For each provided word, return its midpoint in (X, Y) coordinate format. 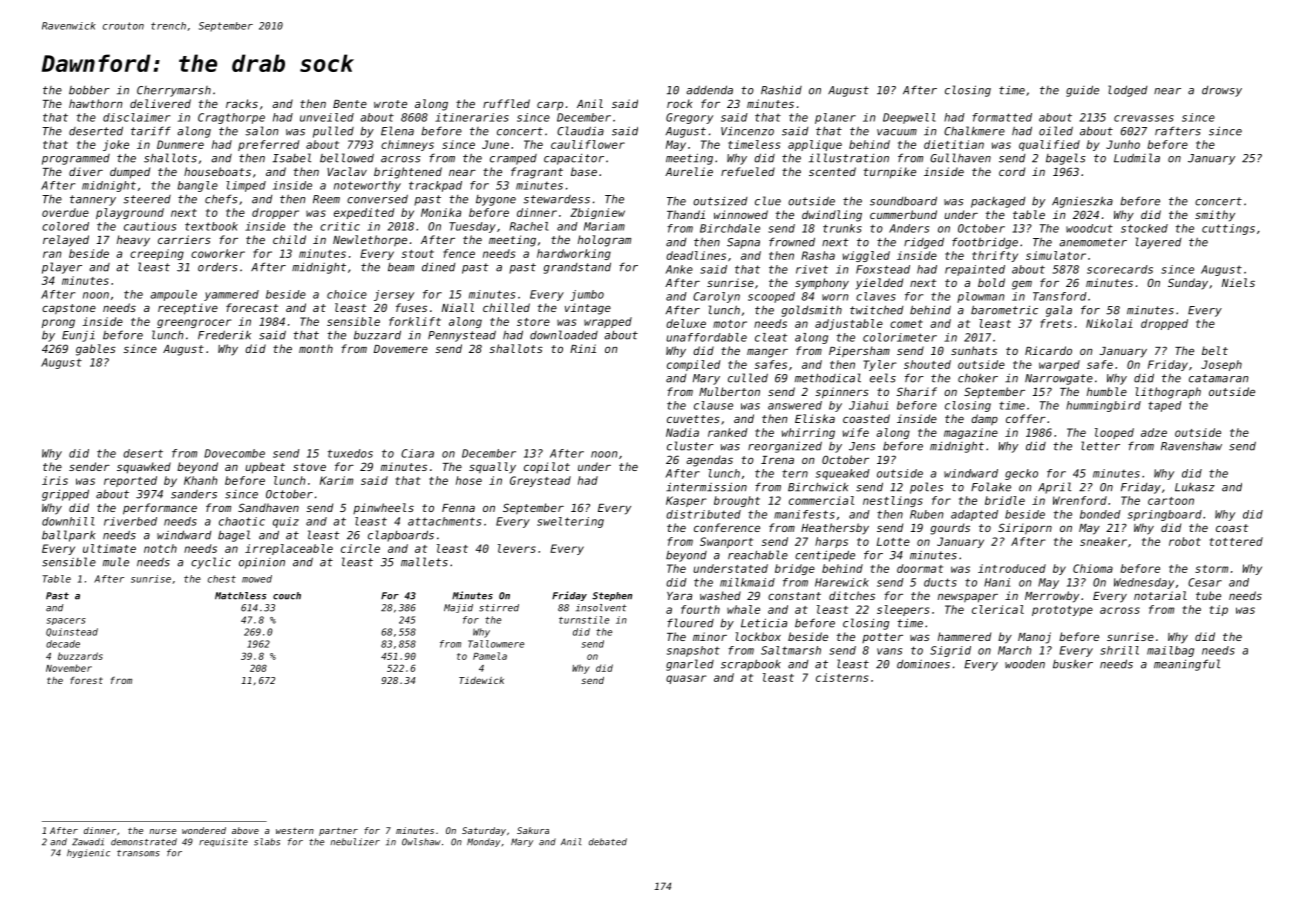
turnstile (584, 620)
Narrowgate (1059, 379)
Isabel (292, 158)
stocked (1144, 228)
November (69, 668)
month (316, 348)
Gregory (689, 118)
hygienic (88, 853)
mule (116, 562)
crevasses (1144, 118)
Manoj (1034, 638)
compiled (693, 365)
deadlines (696, 255)
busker (1073, 664)
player (62, 268)
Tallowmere (496, 644)
